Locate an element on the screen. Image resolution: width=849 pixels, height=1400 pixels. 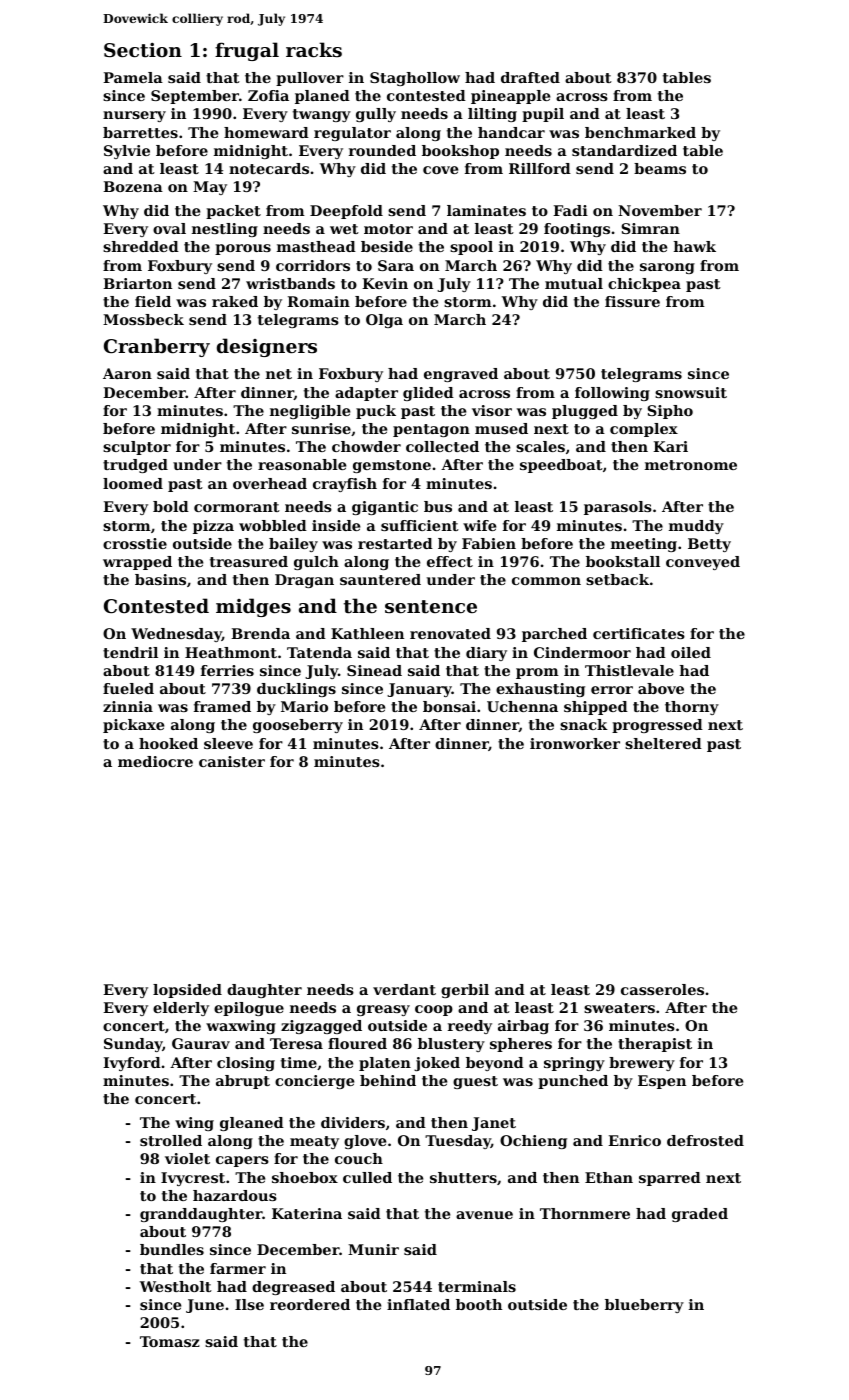
sweaters is located at coordinates (619, 1008).
